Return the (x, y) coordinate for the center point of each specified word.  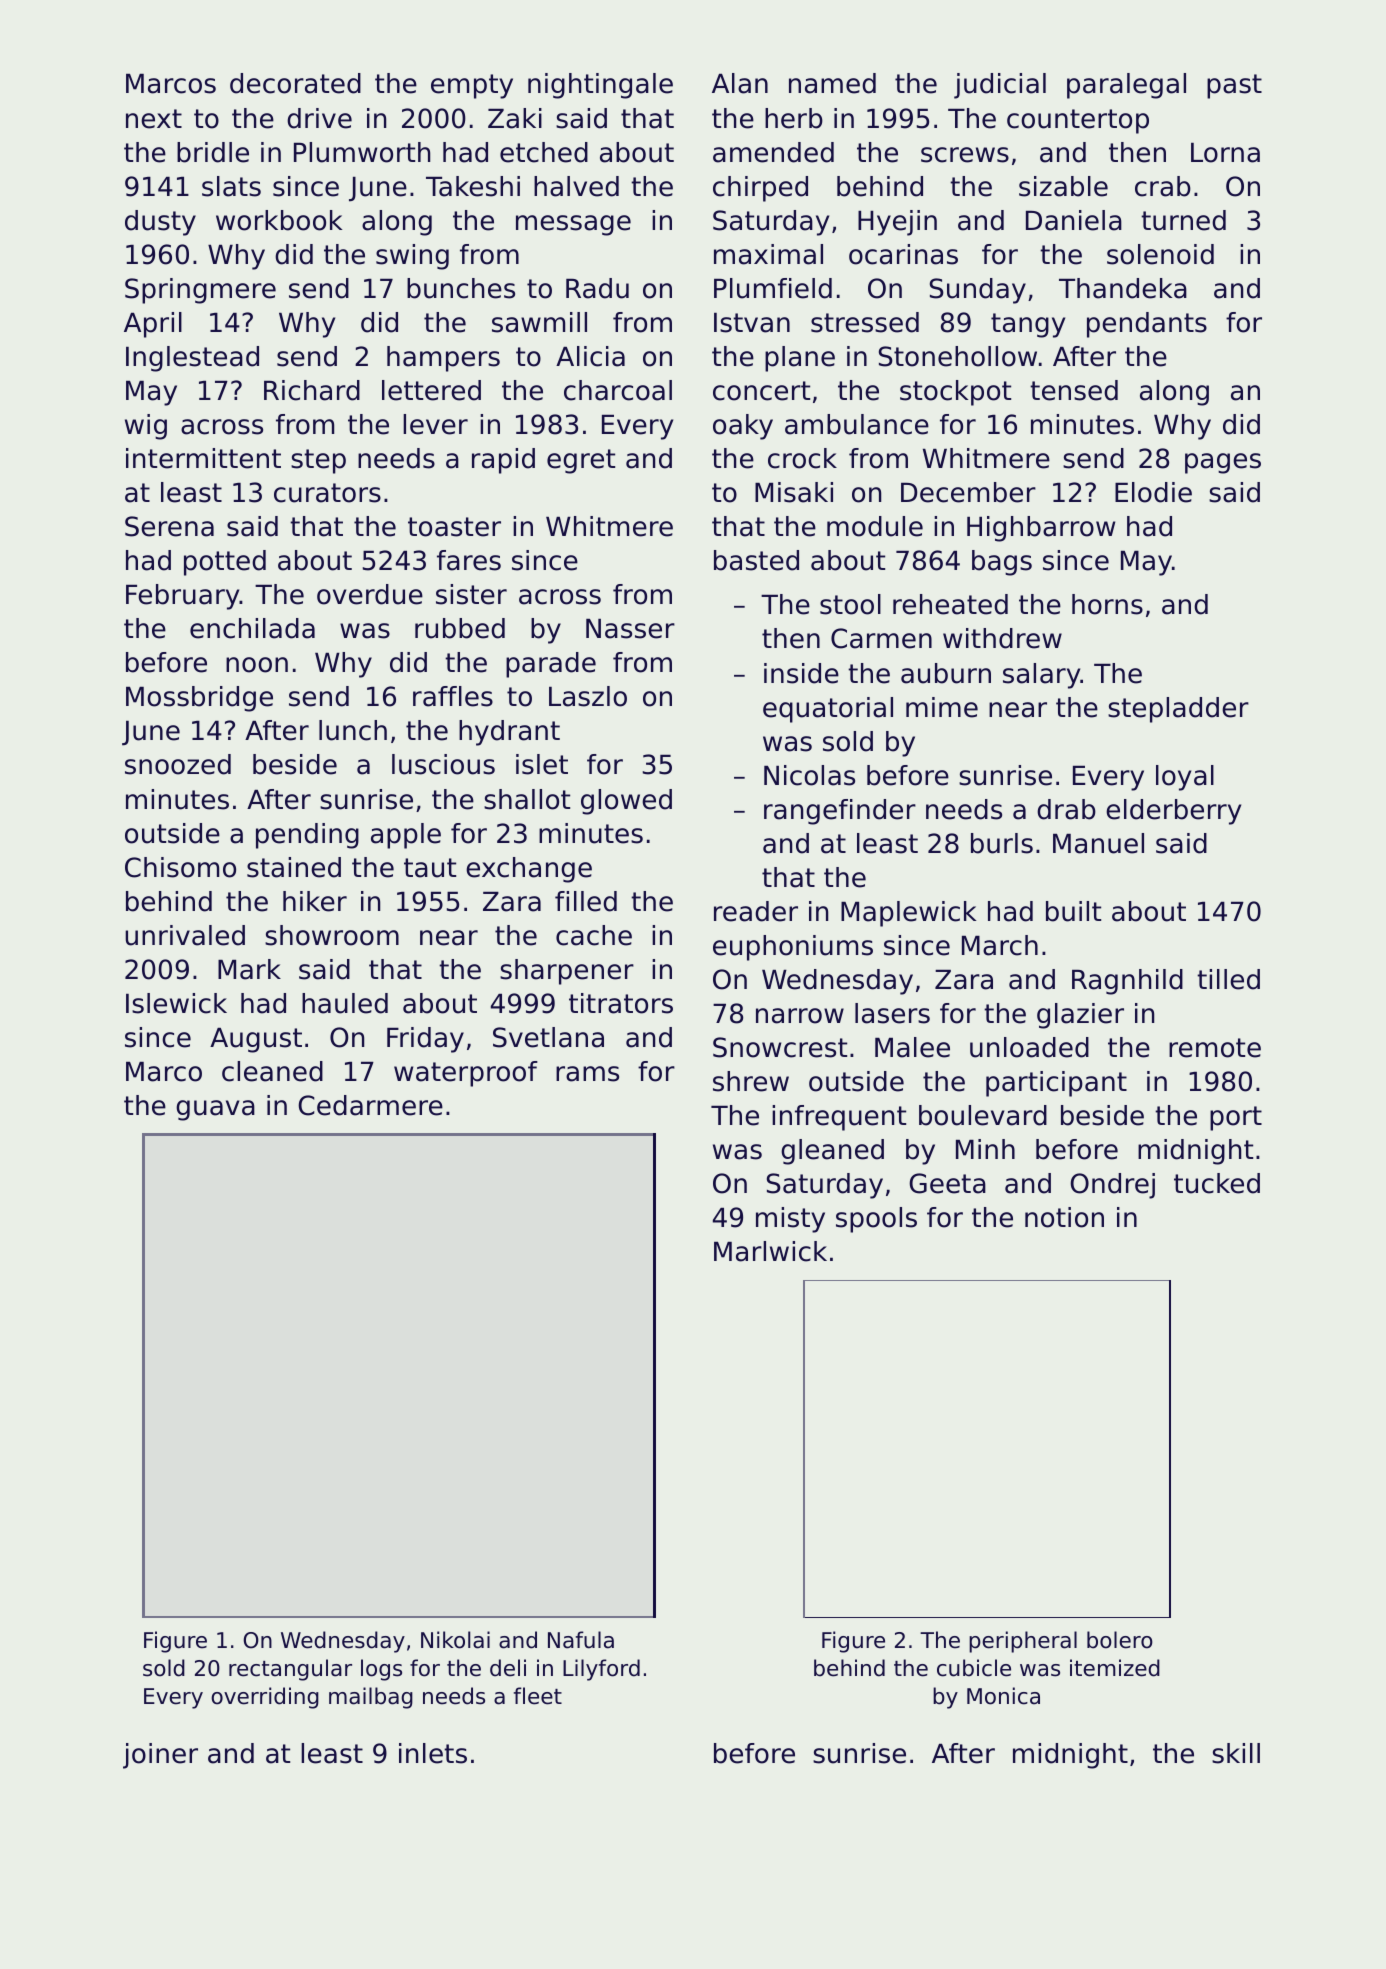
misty (790, 1220)
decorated (295, 83)
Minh (985, 1149)
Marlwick (770, 1251)
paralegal (1126, 86)
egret (581, 461)
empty (472, 86)
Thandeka (1123, 288)
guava (215, 1110)
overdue (370, 594)
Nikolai (455, 1640)
